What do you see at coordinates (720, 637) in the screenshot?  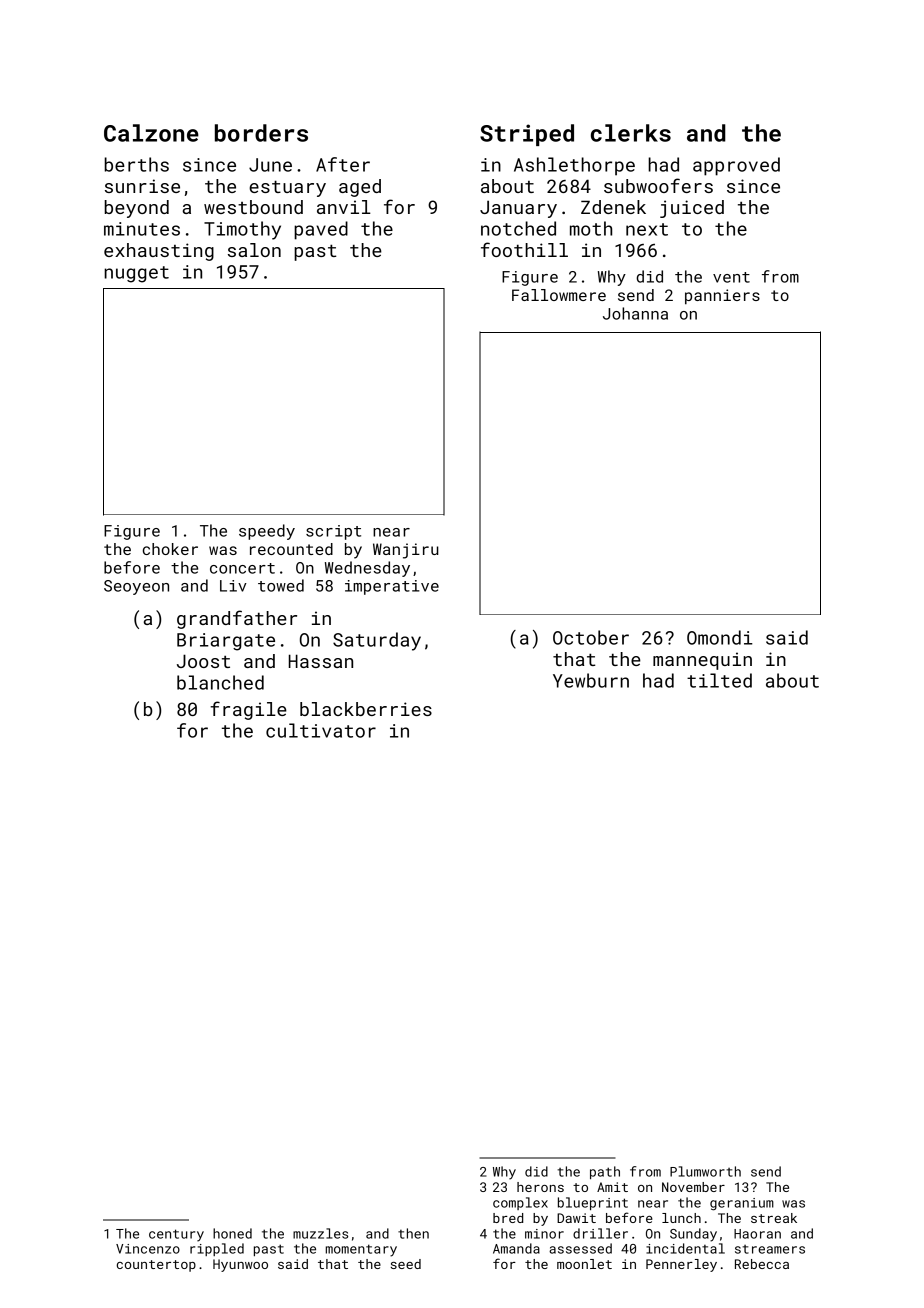 I see `Omondi` at bounding box center [720, 637].
